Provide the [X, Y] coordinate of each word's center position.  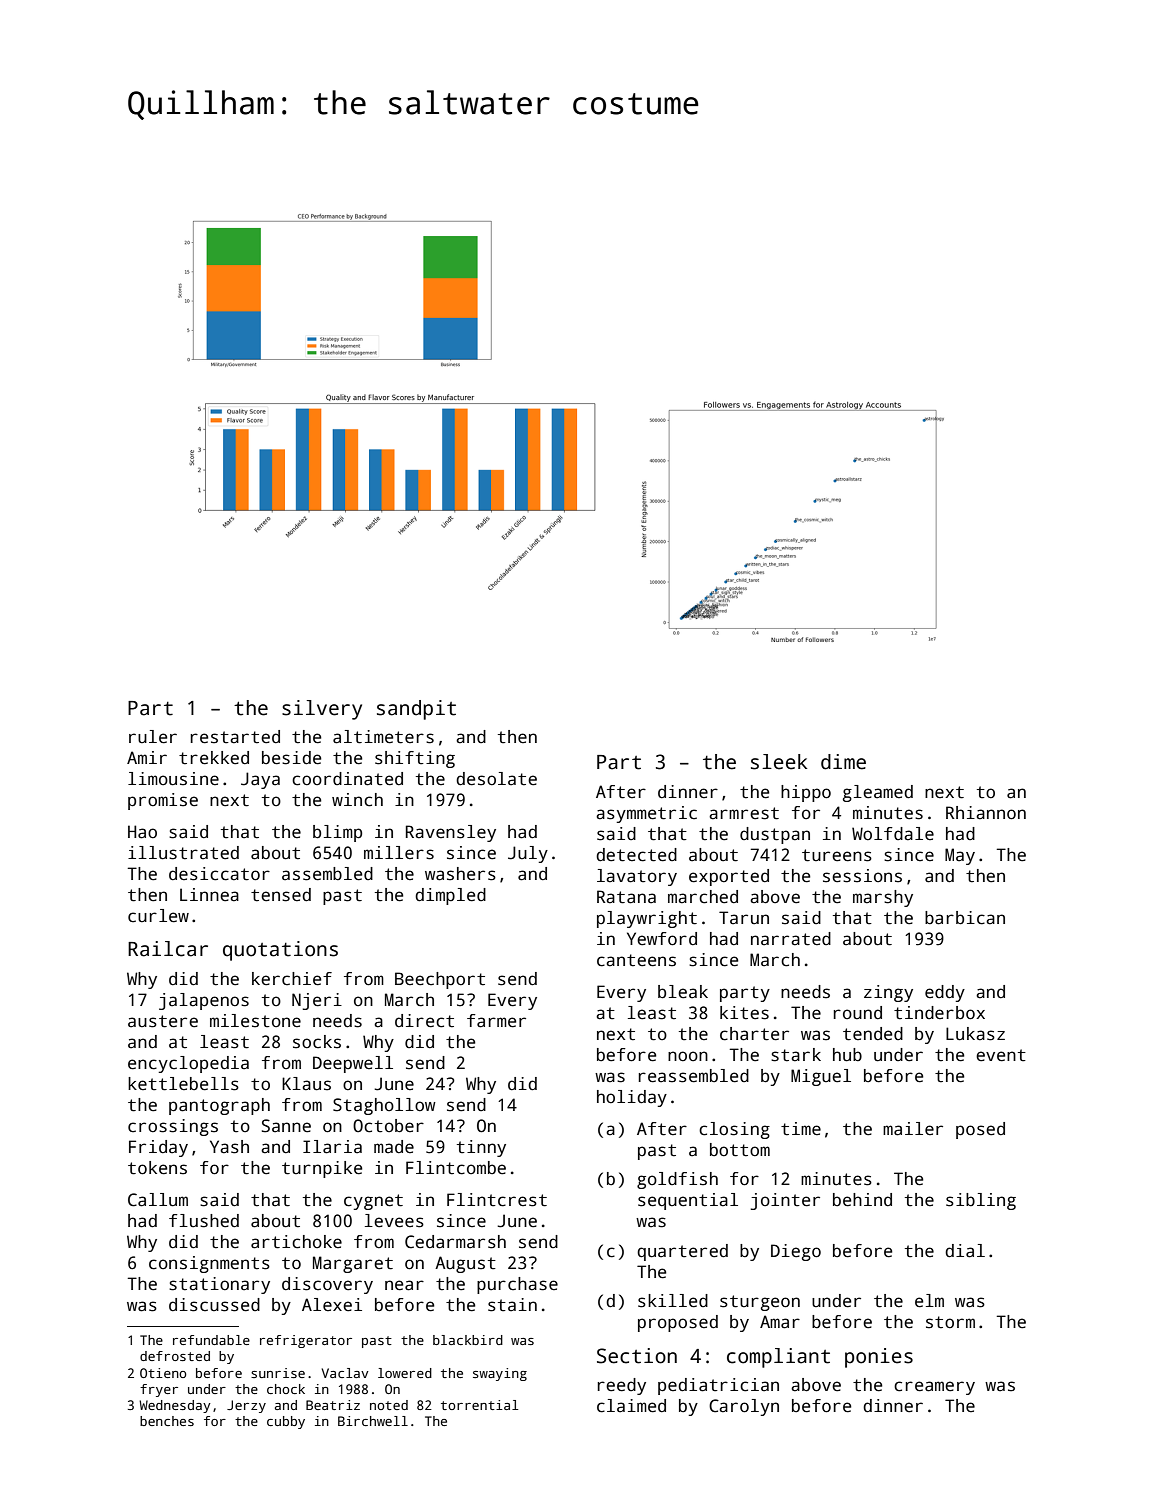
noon [688, 1056]
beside [291, 758]
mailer [913, 1129]
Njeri [317, 1001]
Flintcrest [497, 1200]
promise [163, 801]
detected [636, 855]
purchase [517, 1285]
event [1001, 1055]
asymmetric [646, 814]
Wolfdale [893, 834]
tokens [157, 1168]
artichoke [296, 1242]
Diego [796, 1252]
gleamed [878, 793]
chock [286, 1389]
